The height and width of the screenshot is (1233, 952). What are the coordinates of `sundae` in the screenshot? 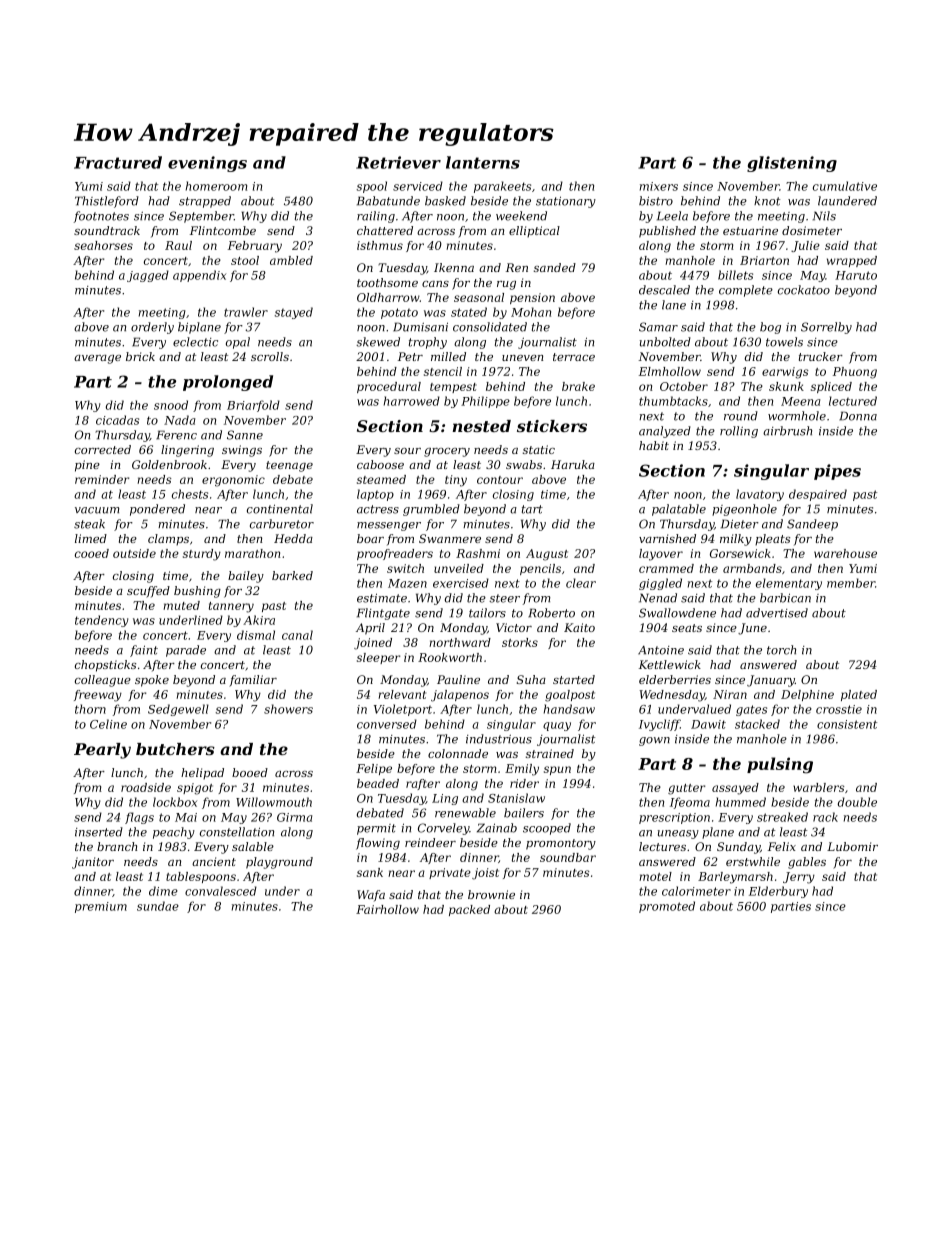 It's located at (158, 906).
